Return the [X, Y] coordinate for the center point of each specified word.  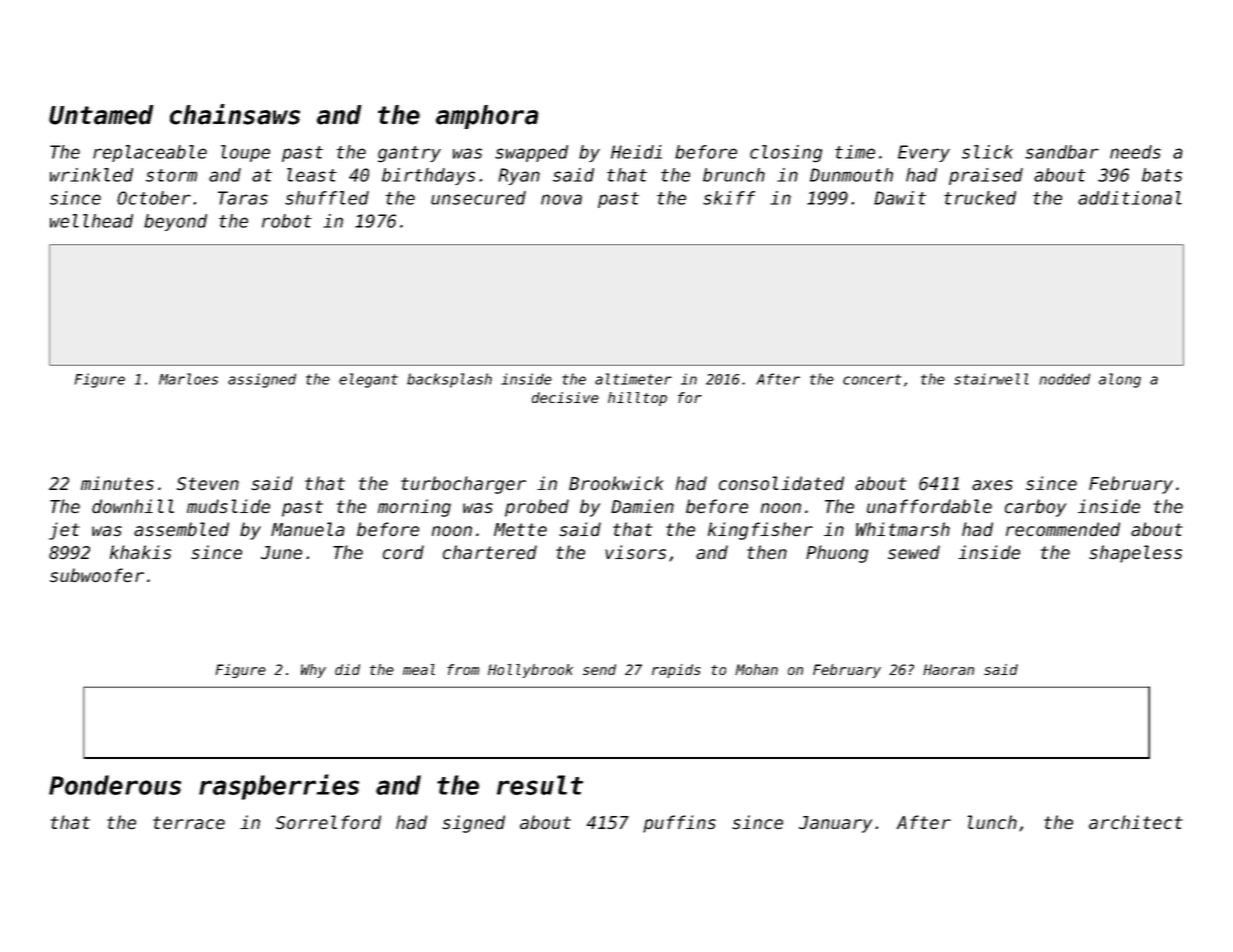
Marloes [188, 379]
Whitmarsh [903, 529]
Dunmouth [851, 175]
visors [635, 552]
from [463, 669]
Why [313, 671]
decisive [565, 397]
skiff [729, 198]
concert [872, 379]
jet [64, 531]
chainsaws [235, 114]
